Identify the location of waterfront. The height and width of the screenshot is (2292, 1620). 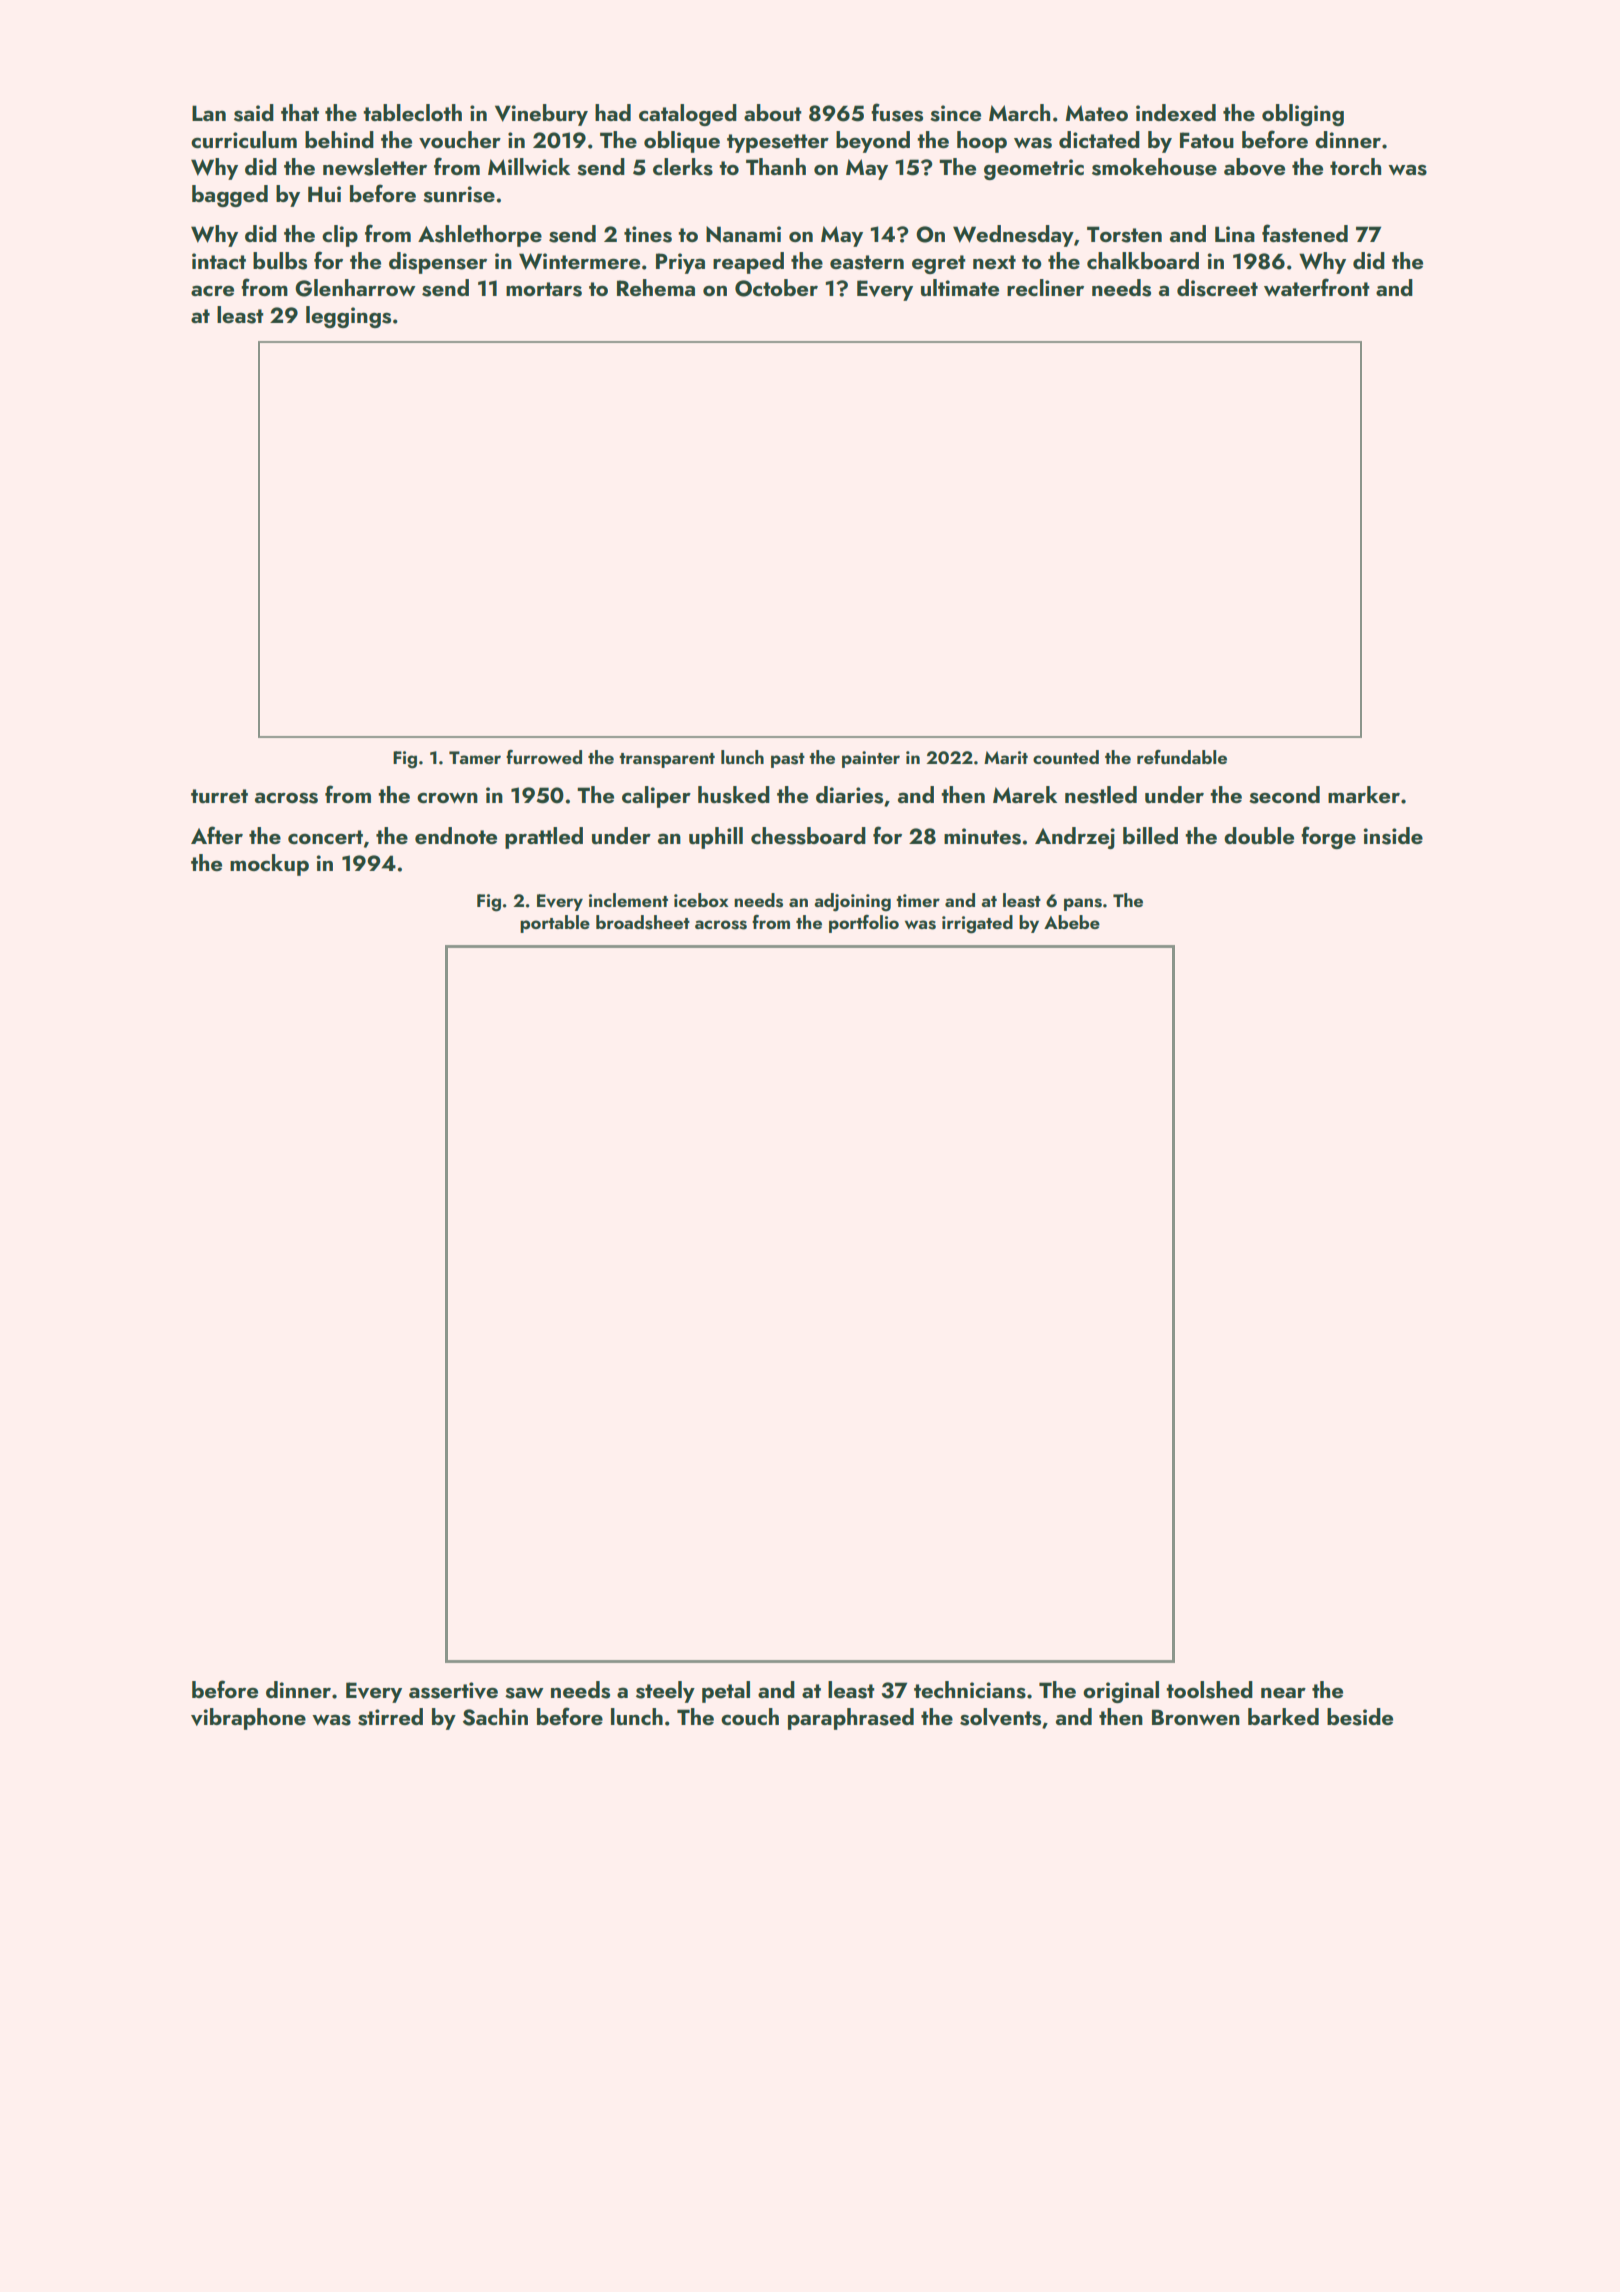
(1317, 287).
